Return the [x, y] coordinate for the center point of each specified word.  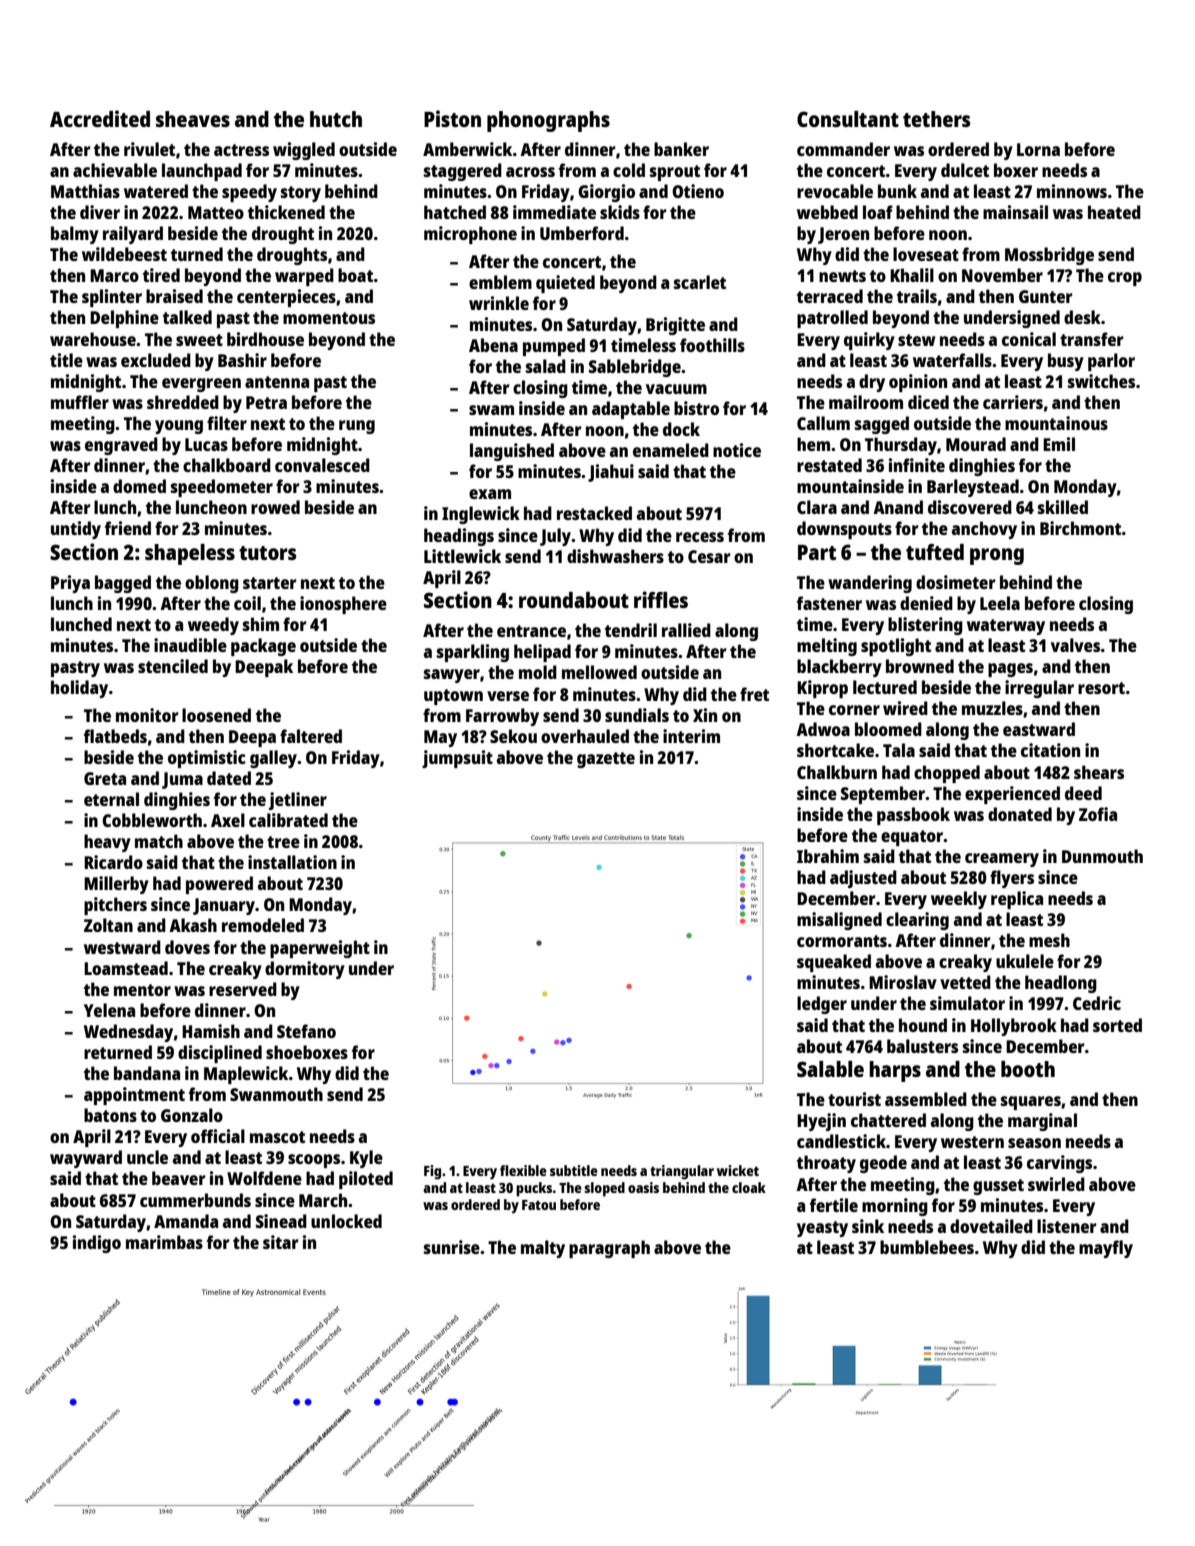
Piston [452, 118]
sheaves [193, 119]
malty [543, 1249]
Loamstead [126, 968]
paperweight [320, 949]
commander [843, 149]
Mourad [976, 444]
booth [1028, 1069]
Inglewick [481, 515]
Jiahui [611, 473]
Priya [70, 584]
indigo [97, 1244]
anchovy [984, 530]
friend [128, 528]
